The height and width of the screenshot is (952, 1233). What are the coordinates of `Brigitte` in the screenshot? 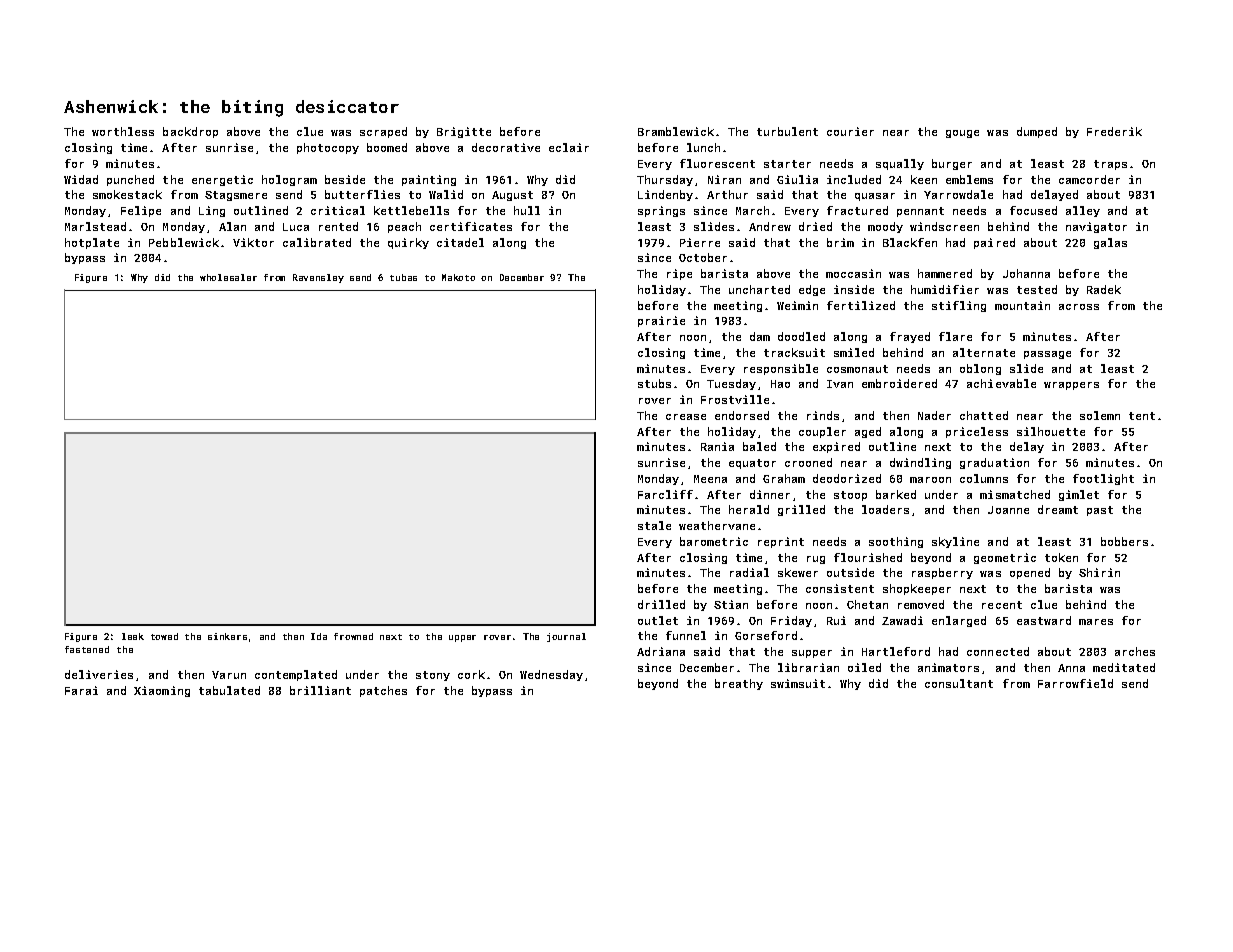 It's located at (464, 132).
